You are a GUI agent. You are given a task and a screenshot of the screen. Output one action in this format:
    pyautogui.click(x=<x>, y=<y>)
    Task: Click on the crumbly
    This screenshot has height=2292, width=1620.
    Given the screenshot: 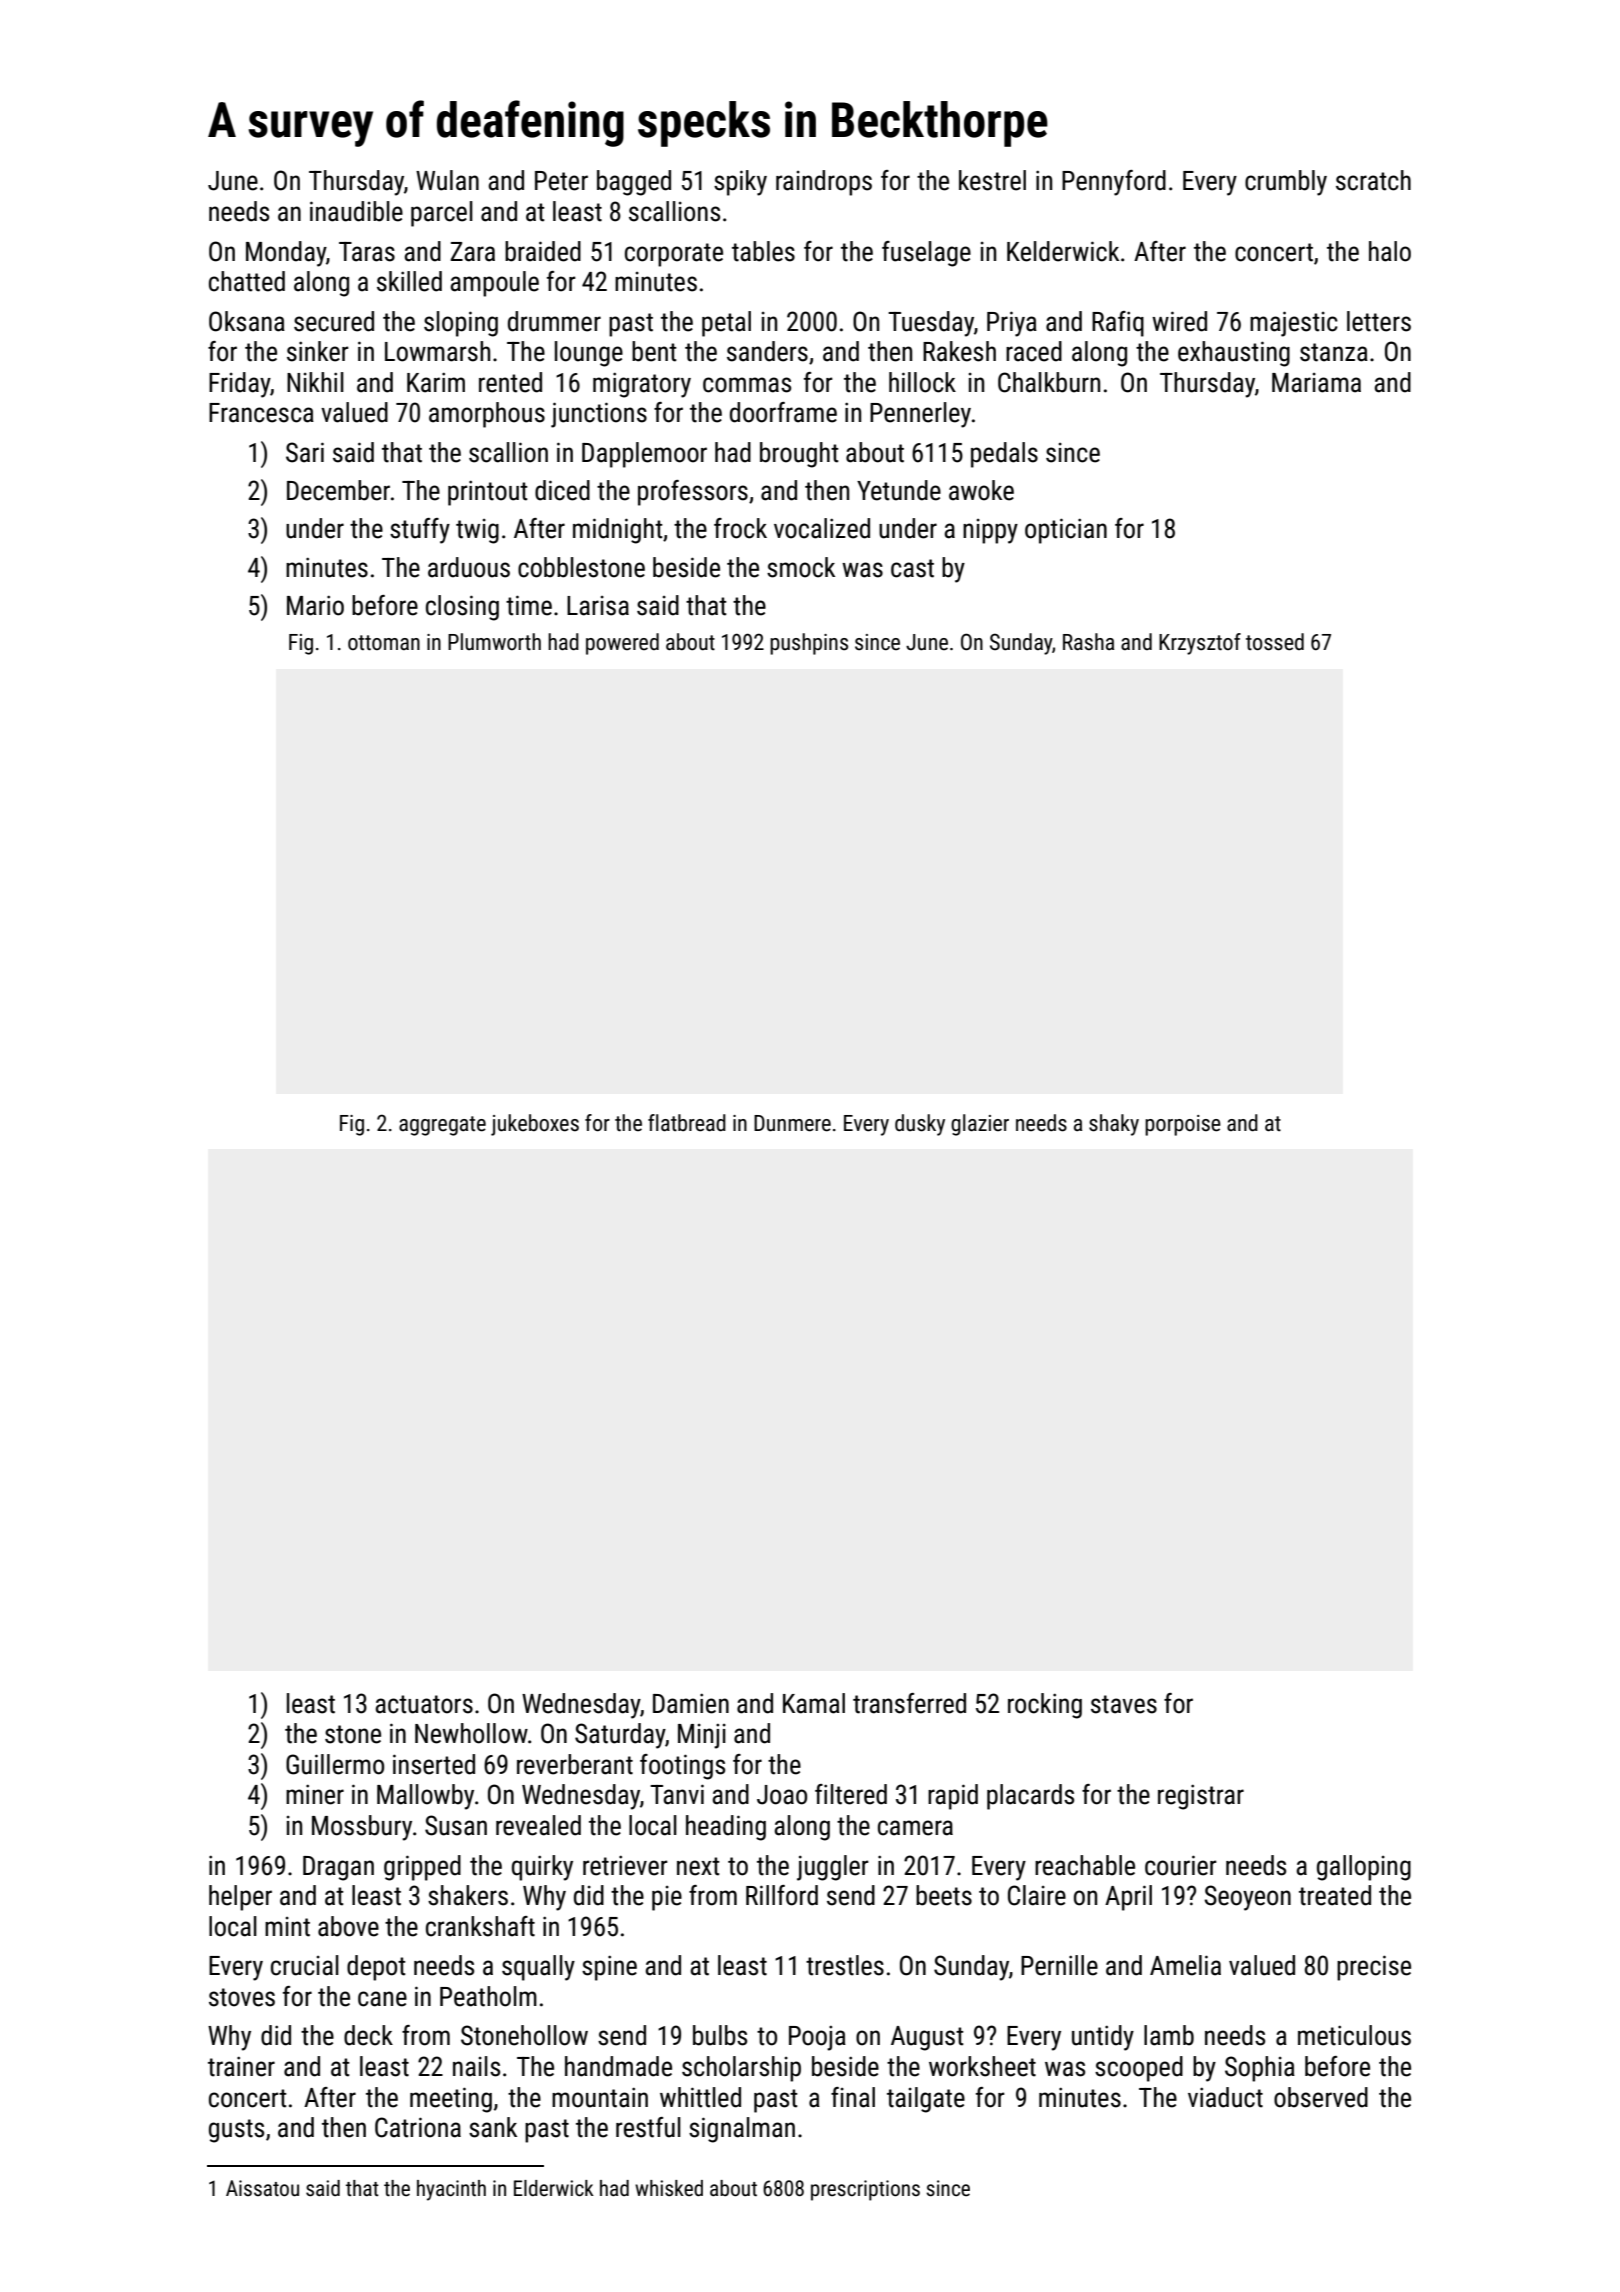 What is the action you would take?
    pyautogui.click(x=1286, y=183)
